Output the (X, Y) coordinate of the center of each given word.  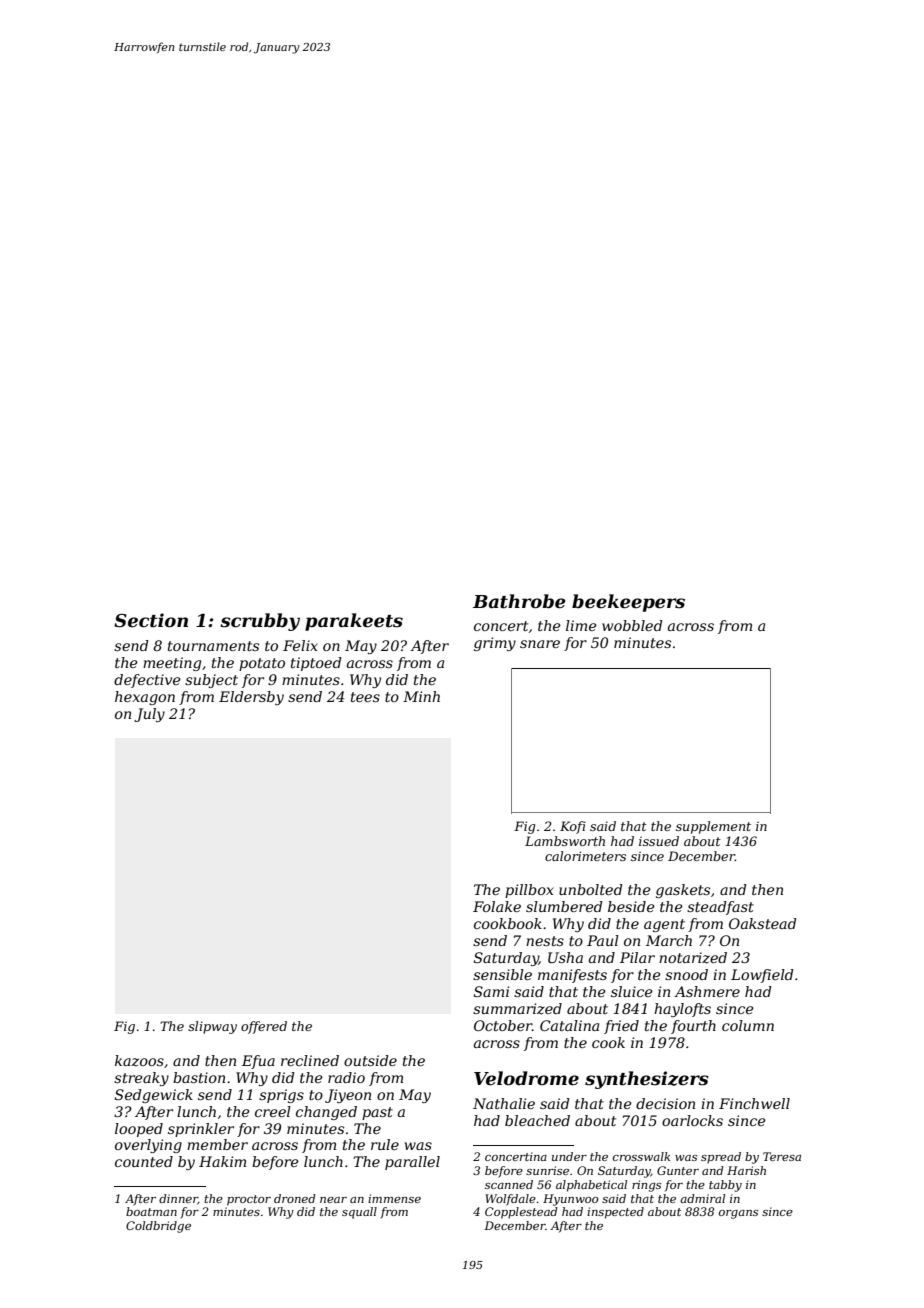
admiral (702, 1198)
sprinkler (201, 1130)
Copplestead (521, 1213)
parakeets (354, 622)
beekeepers (628, 603)
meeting (172, 664)
